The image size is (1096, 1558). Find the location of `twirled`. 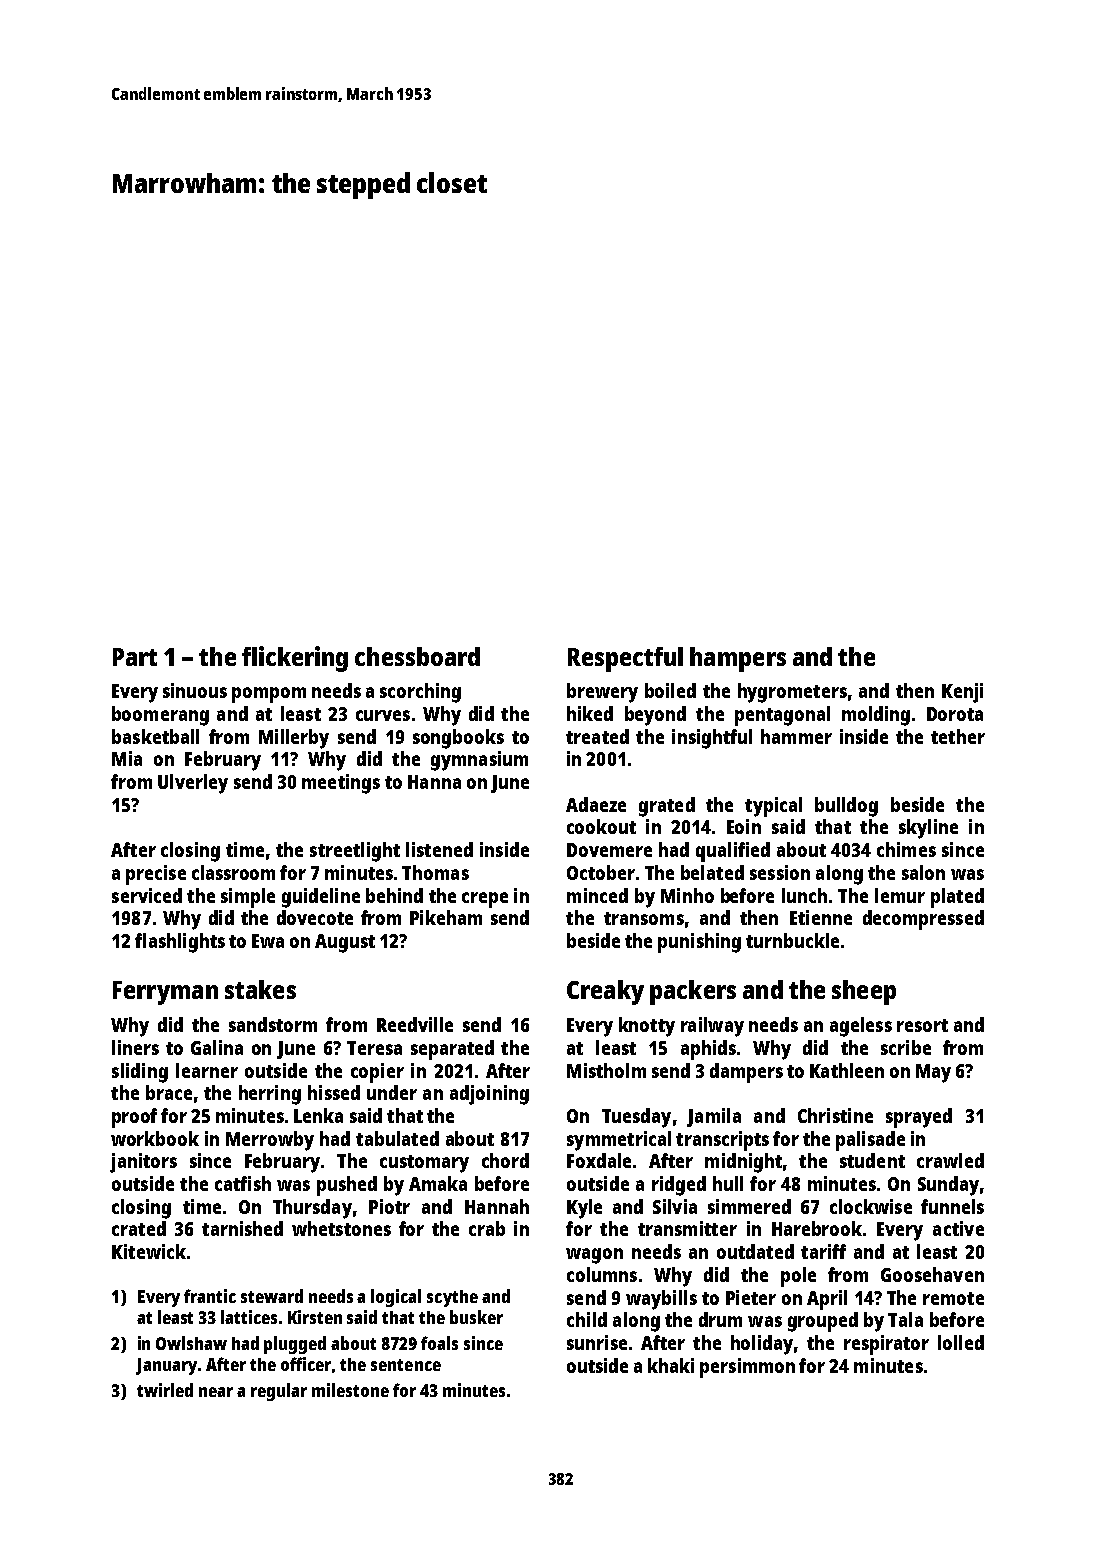

twirled is located at coordinates (165, 1390).
